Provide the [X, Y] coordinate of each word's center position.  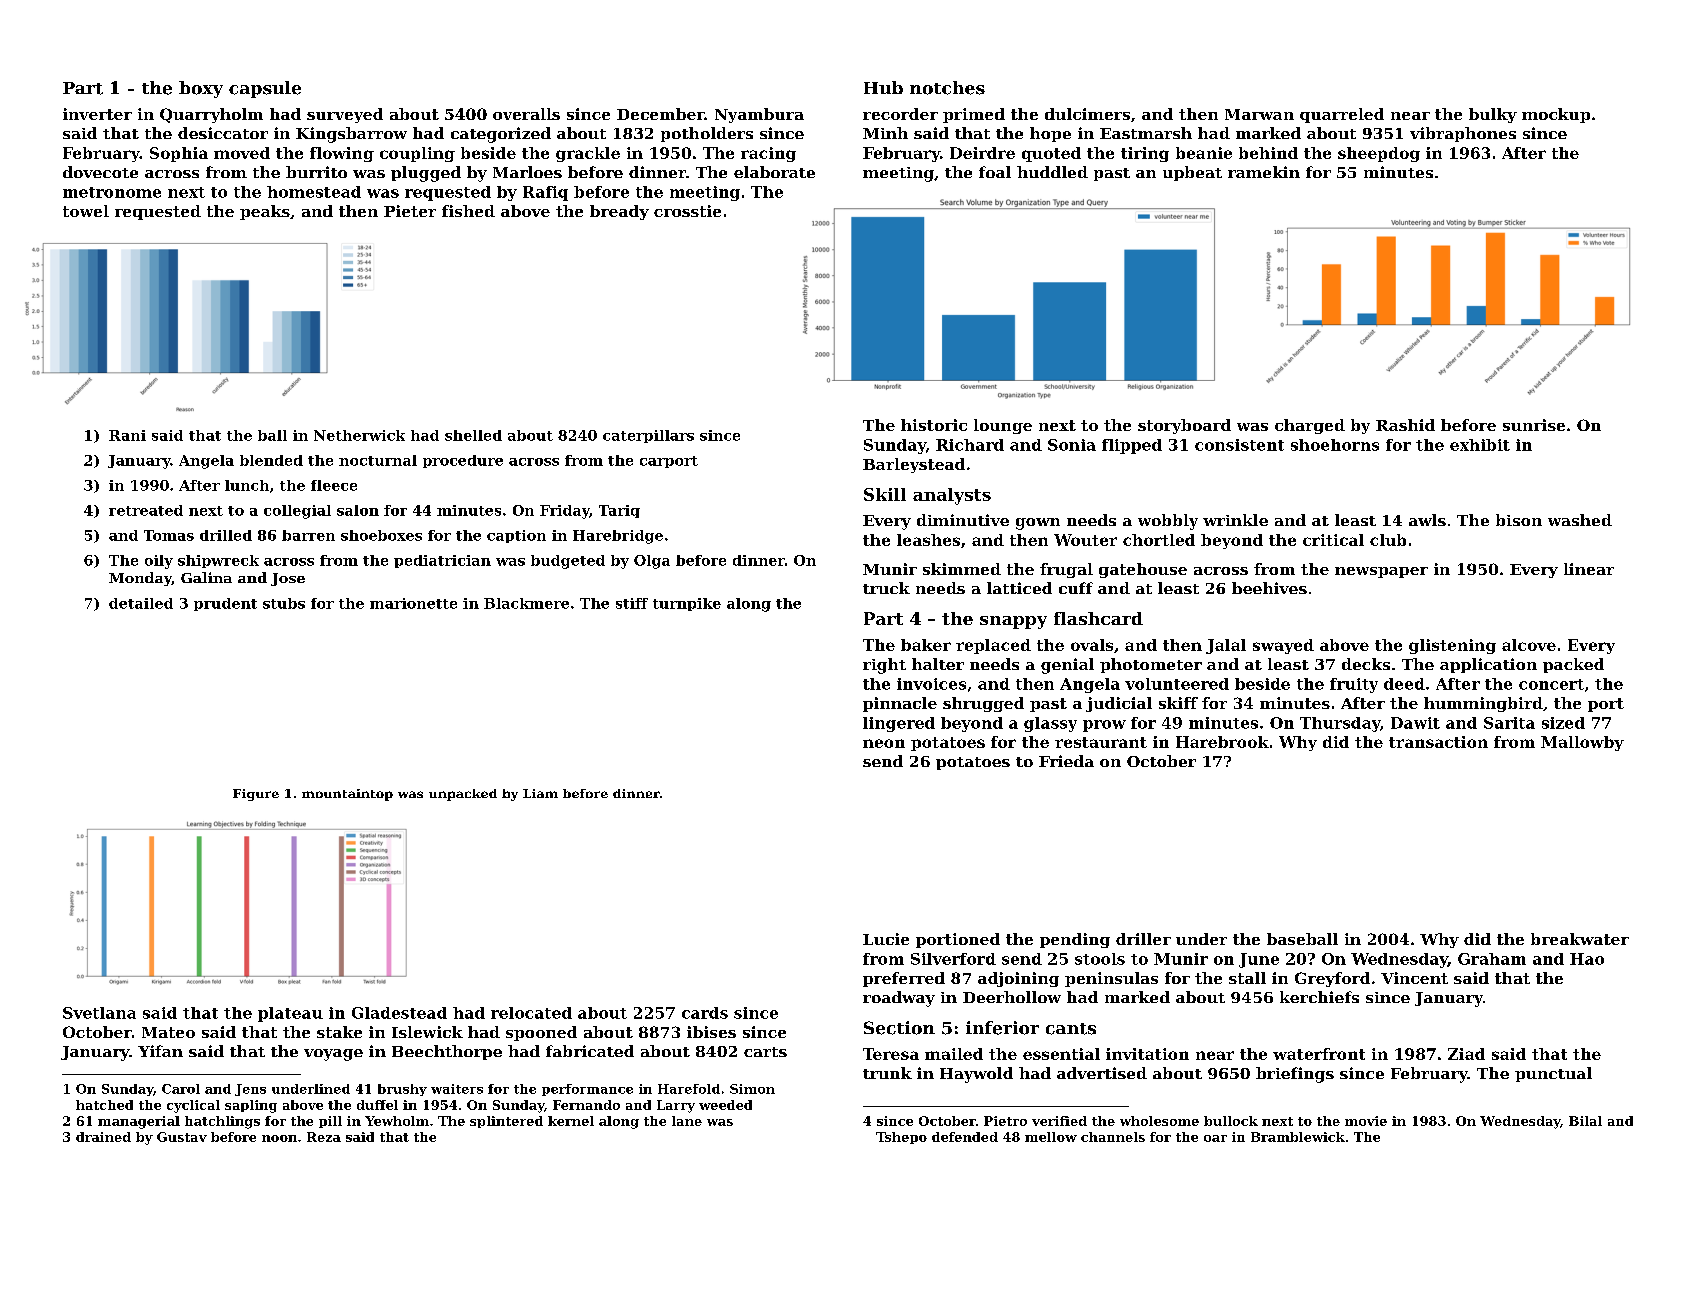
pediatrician [442, 561]
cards [705, 1013]
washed [1580, 520]
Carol [181, 1089]
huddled [1052, 172]
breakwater [1580, 939]
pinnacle [900, 704]
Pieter [410, 211]
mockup [1556, 115]
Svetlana [99, 1013]
